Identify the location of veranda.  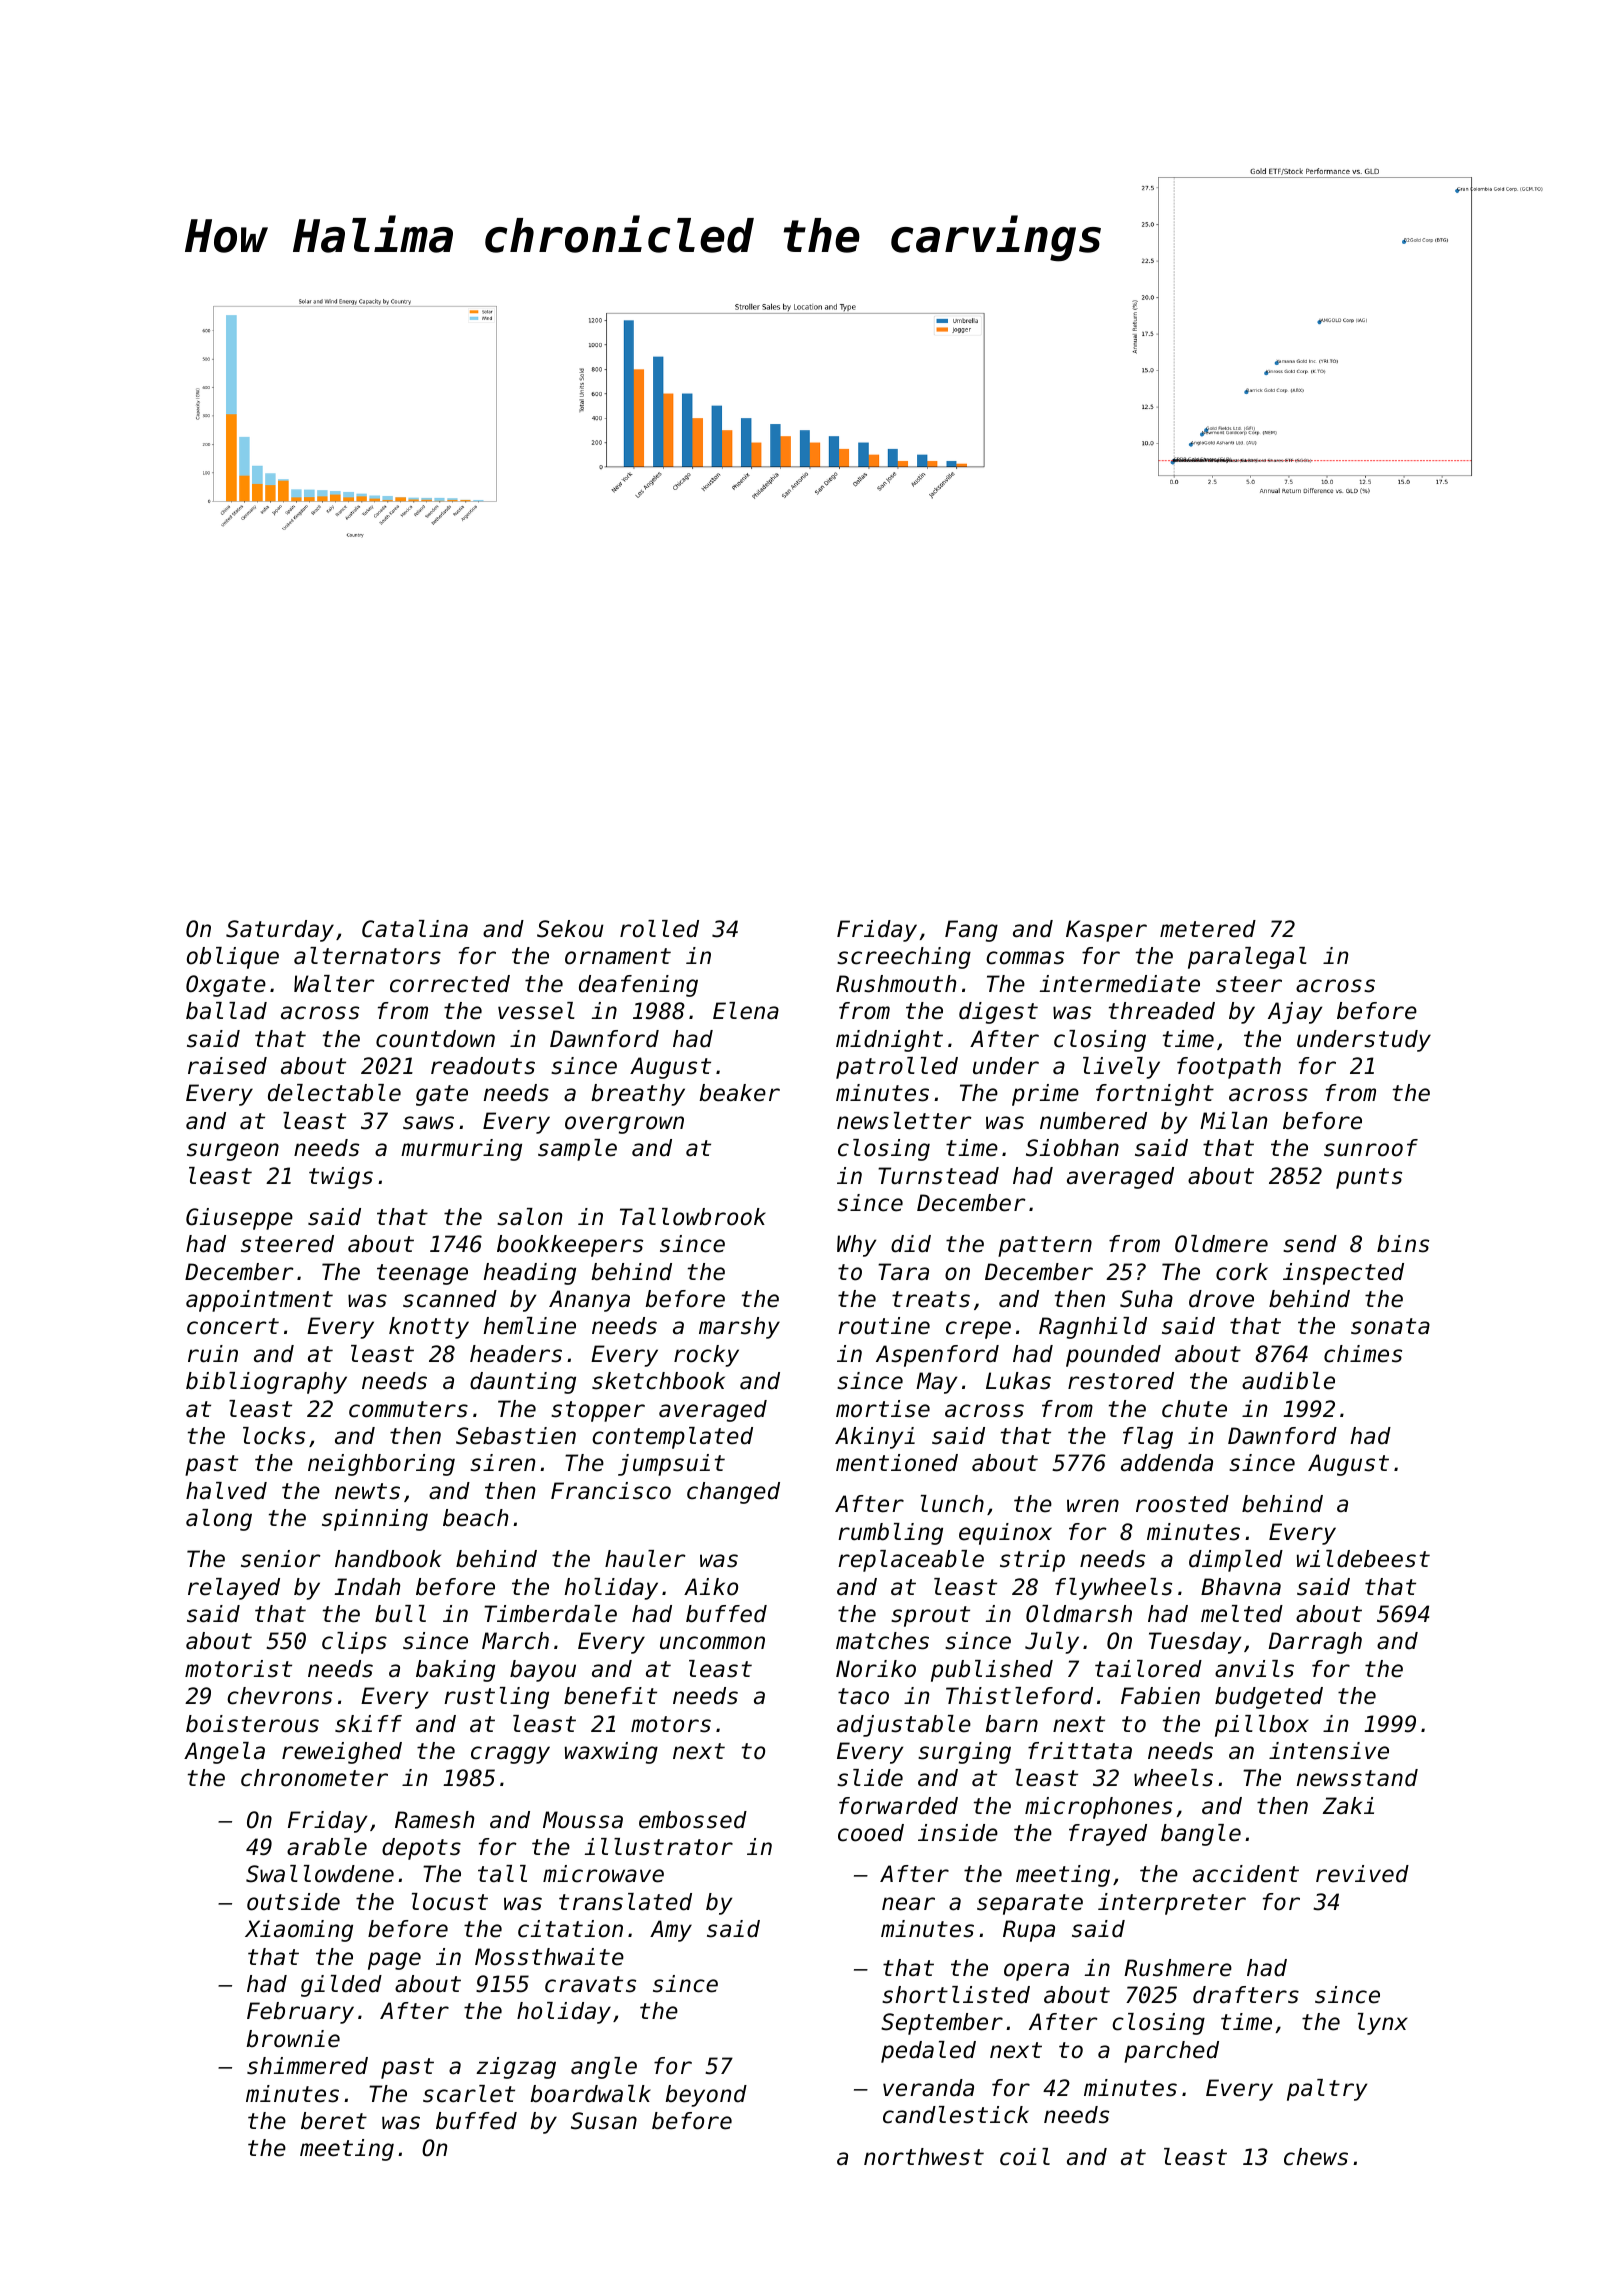
(928, 2088).
